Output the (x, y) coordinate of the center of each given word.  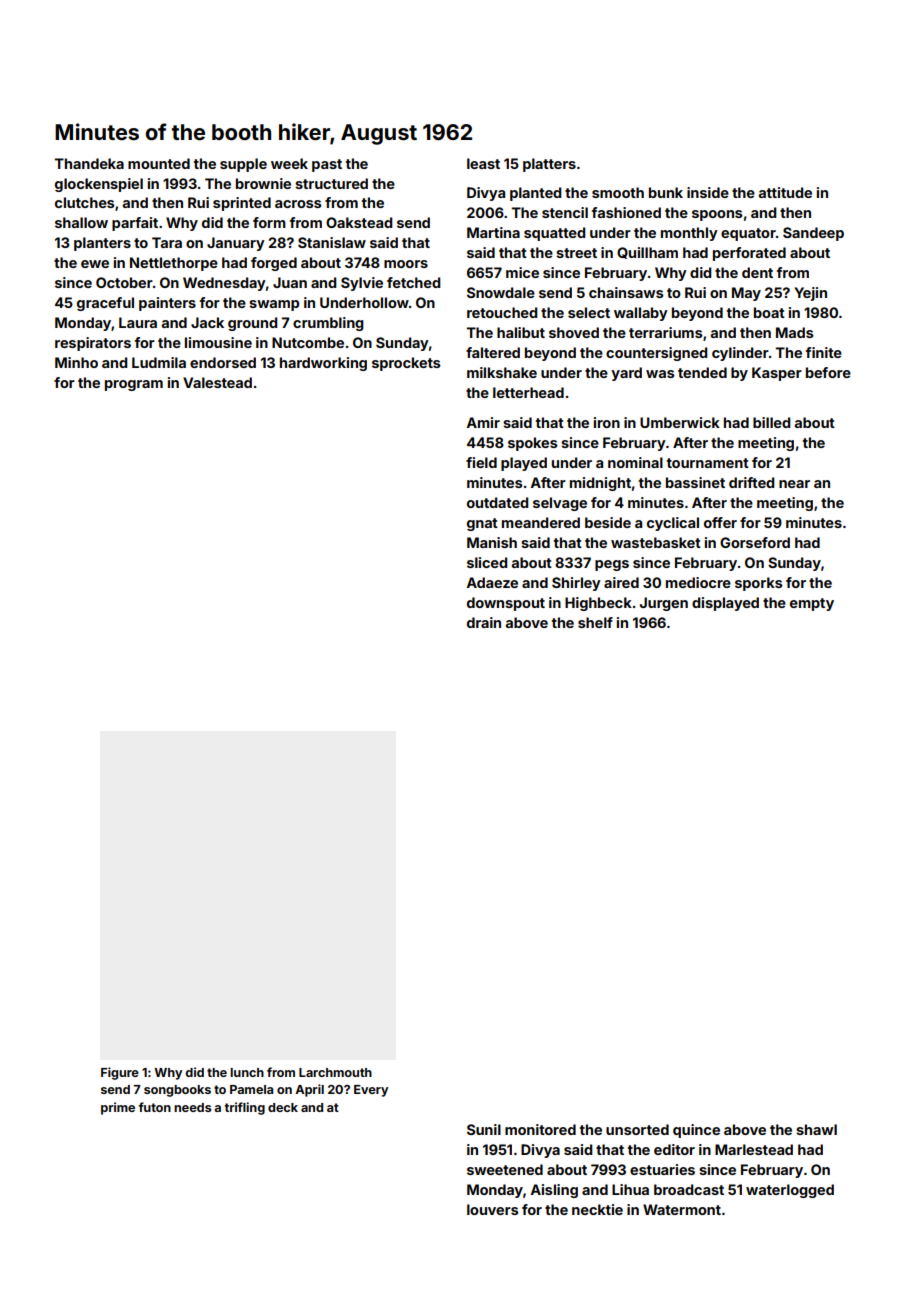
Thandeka (89, 163)
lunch (247, 1072)
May (746, 294)
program (134, 385)
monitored (540, 1129)
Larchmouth (335, 1072)
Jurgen (664, 604)
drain (484, 622)
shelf (595, 622)
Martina (493, 232)
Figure (120, 1073)
